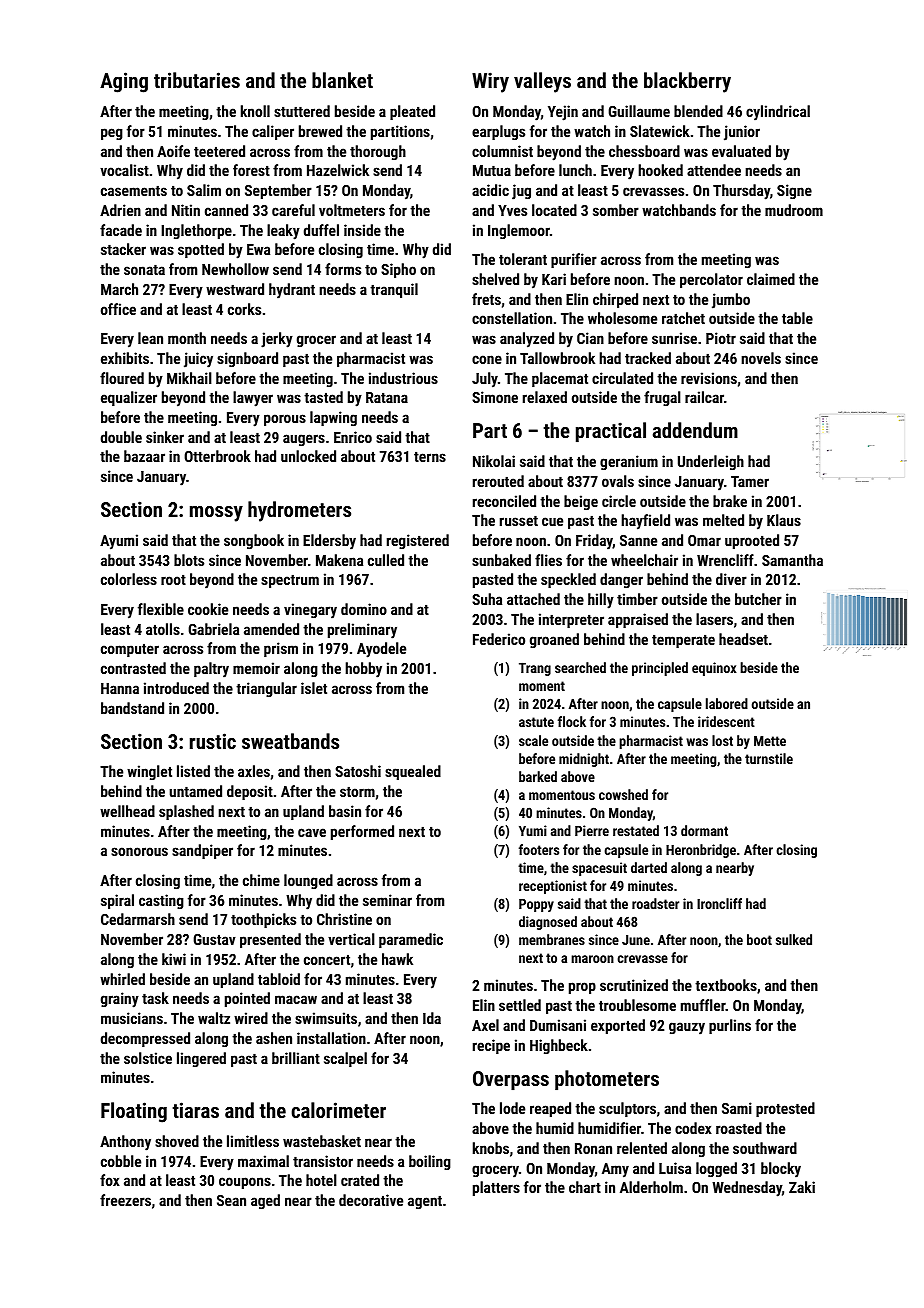 The height and width of the screenshot is (1308, 924). I want to click on wired, so click(251, 1018).
